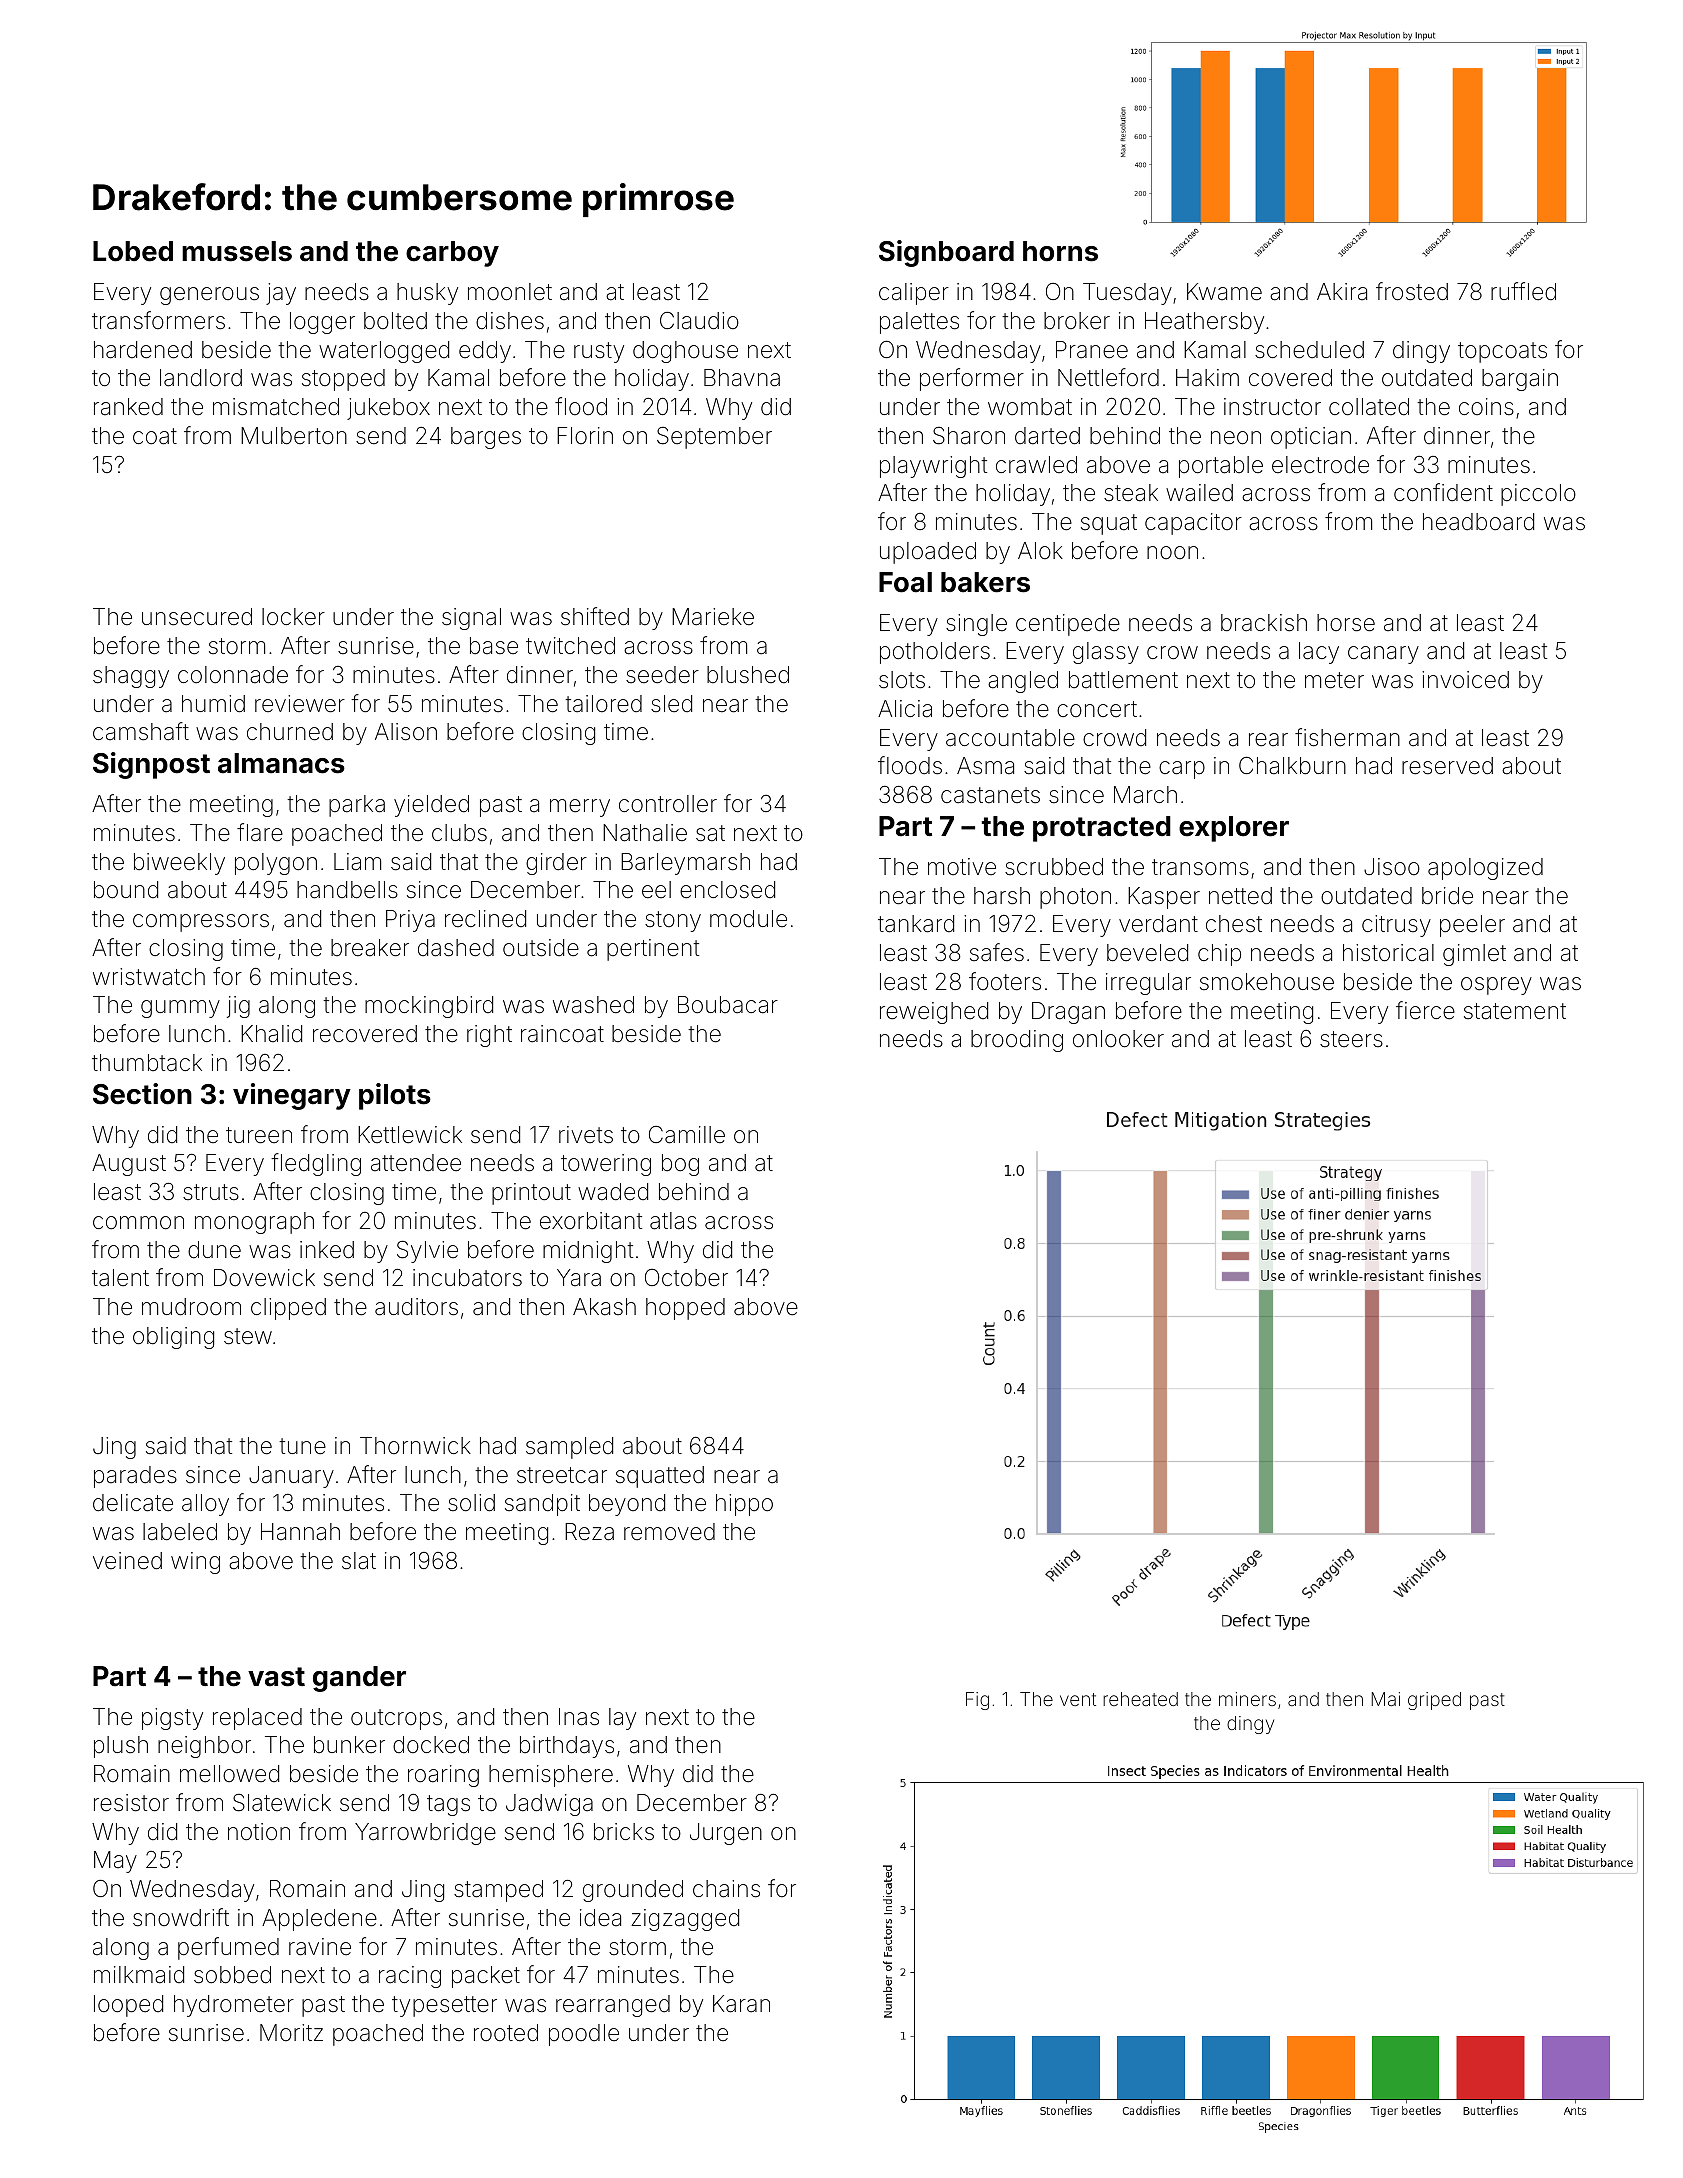 Image resolution: width=1683 pixels, height=2178 pixels. Describe the element at coordinates (673, 1221) in the image. I see `atlas` at that location.
